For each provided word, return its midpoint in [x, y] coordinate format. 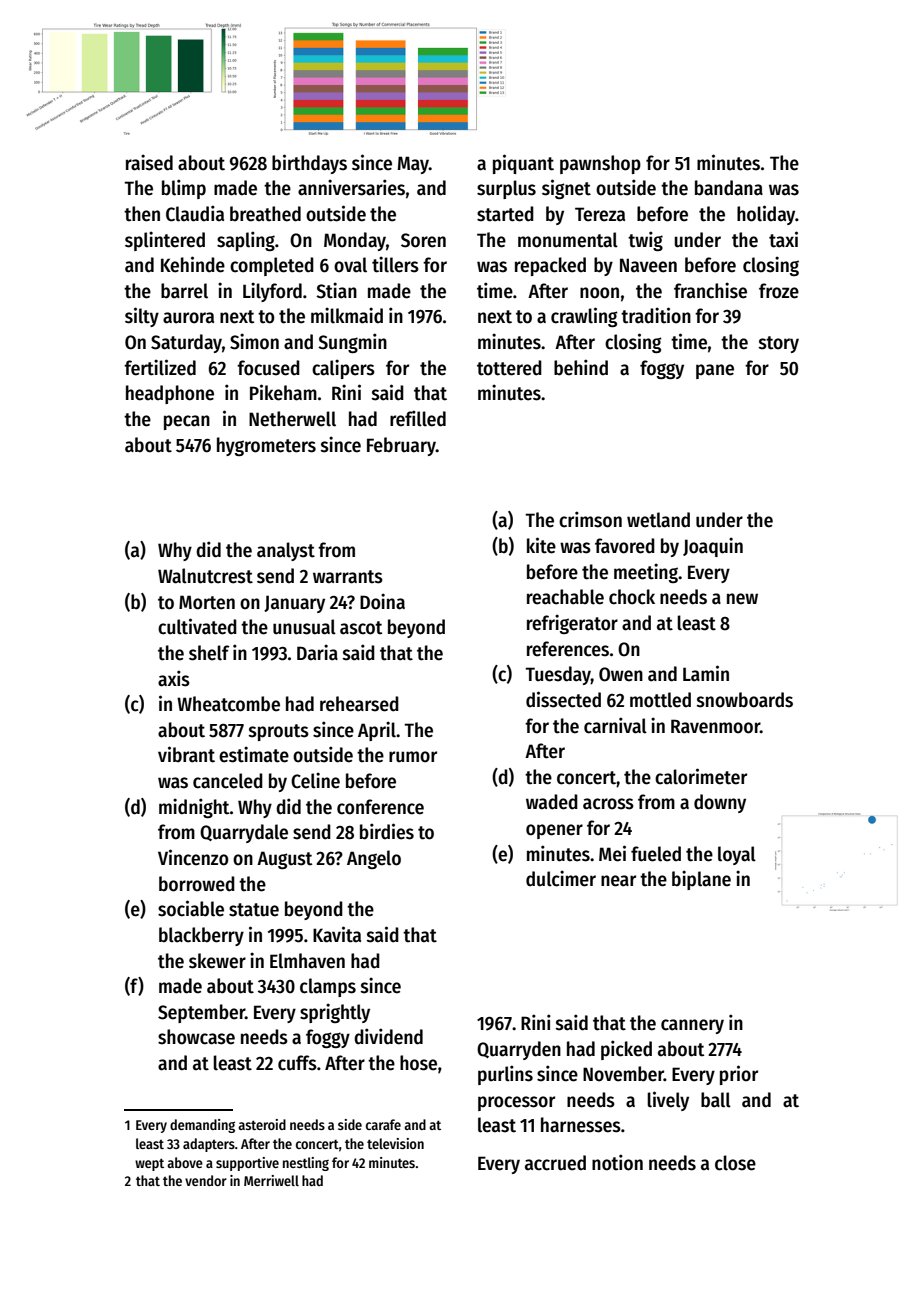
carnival [615, 725]
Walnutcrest [205, 576]
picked [626, 1050]
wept [149, 1164]
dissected [563, 699]
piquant [523, 164]
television [395, 1143]
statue [254, 910]
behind [581, 367]
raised [149, 162]
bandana [729, 188]
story [779, 344]
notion [617, 1162]
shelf [209, 653]
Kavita [337, 934]
